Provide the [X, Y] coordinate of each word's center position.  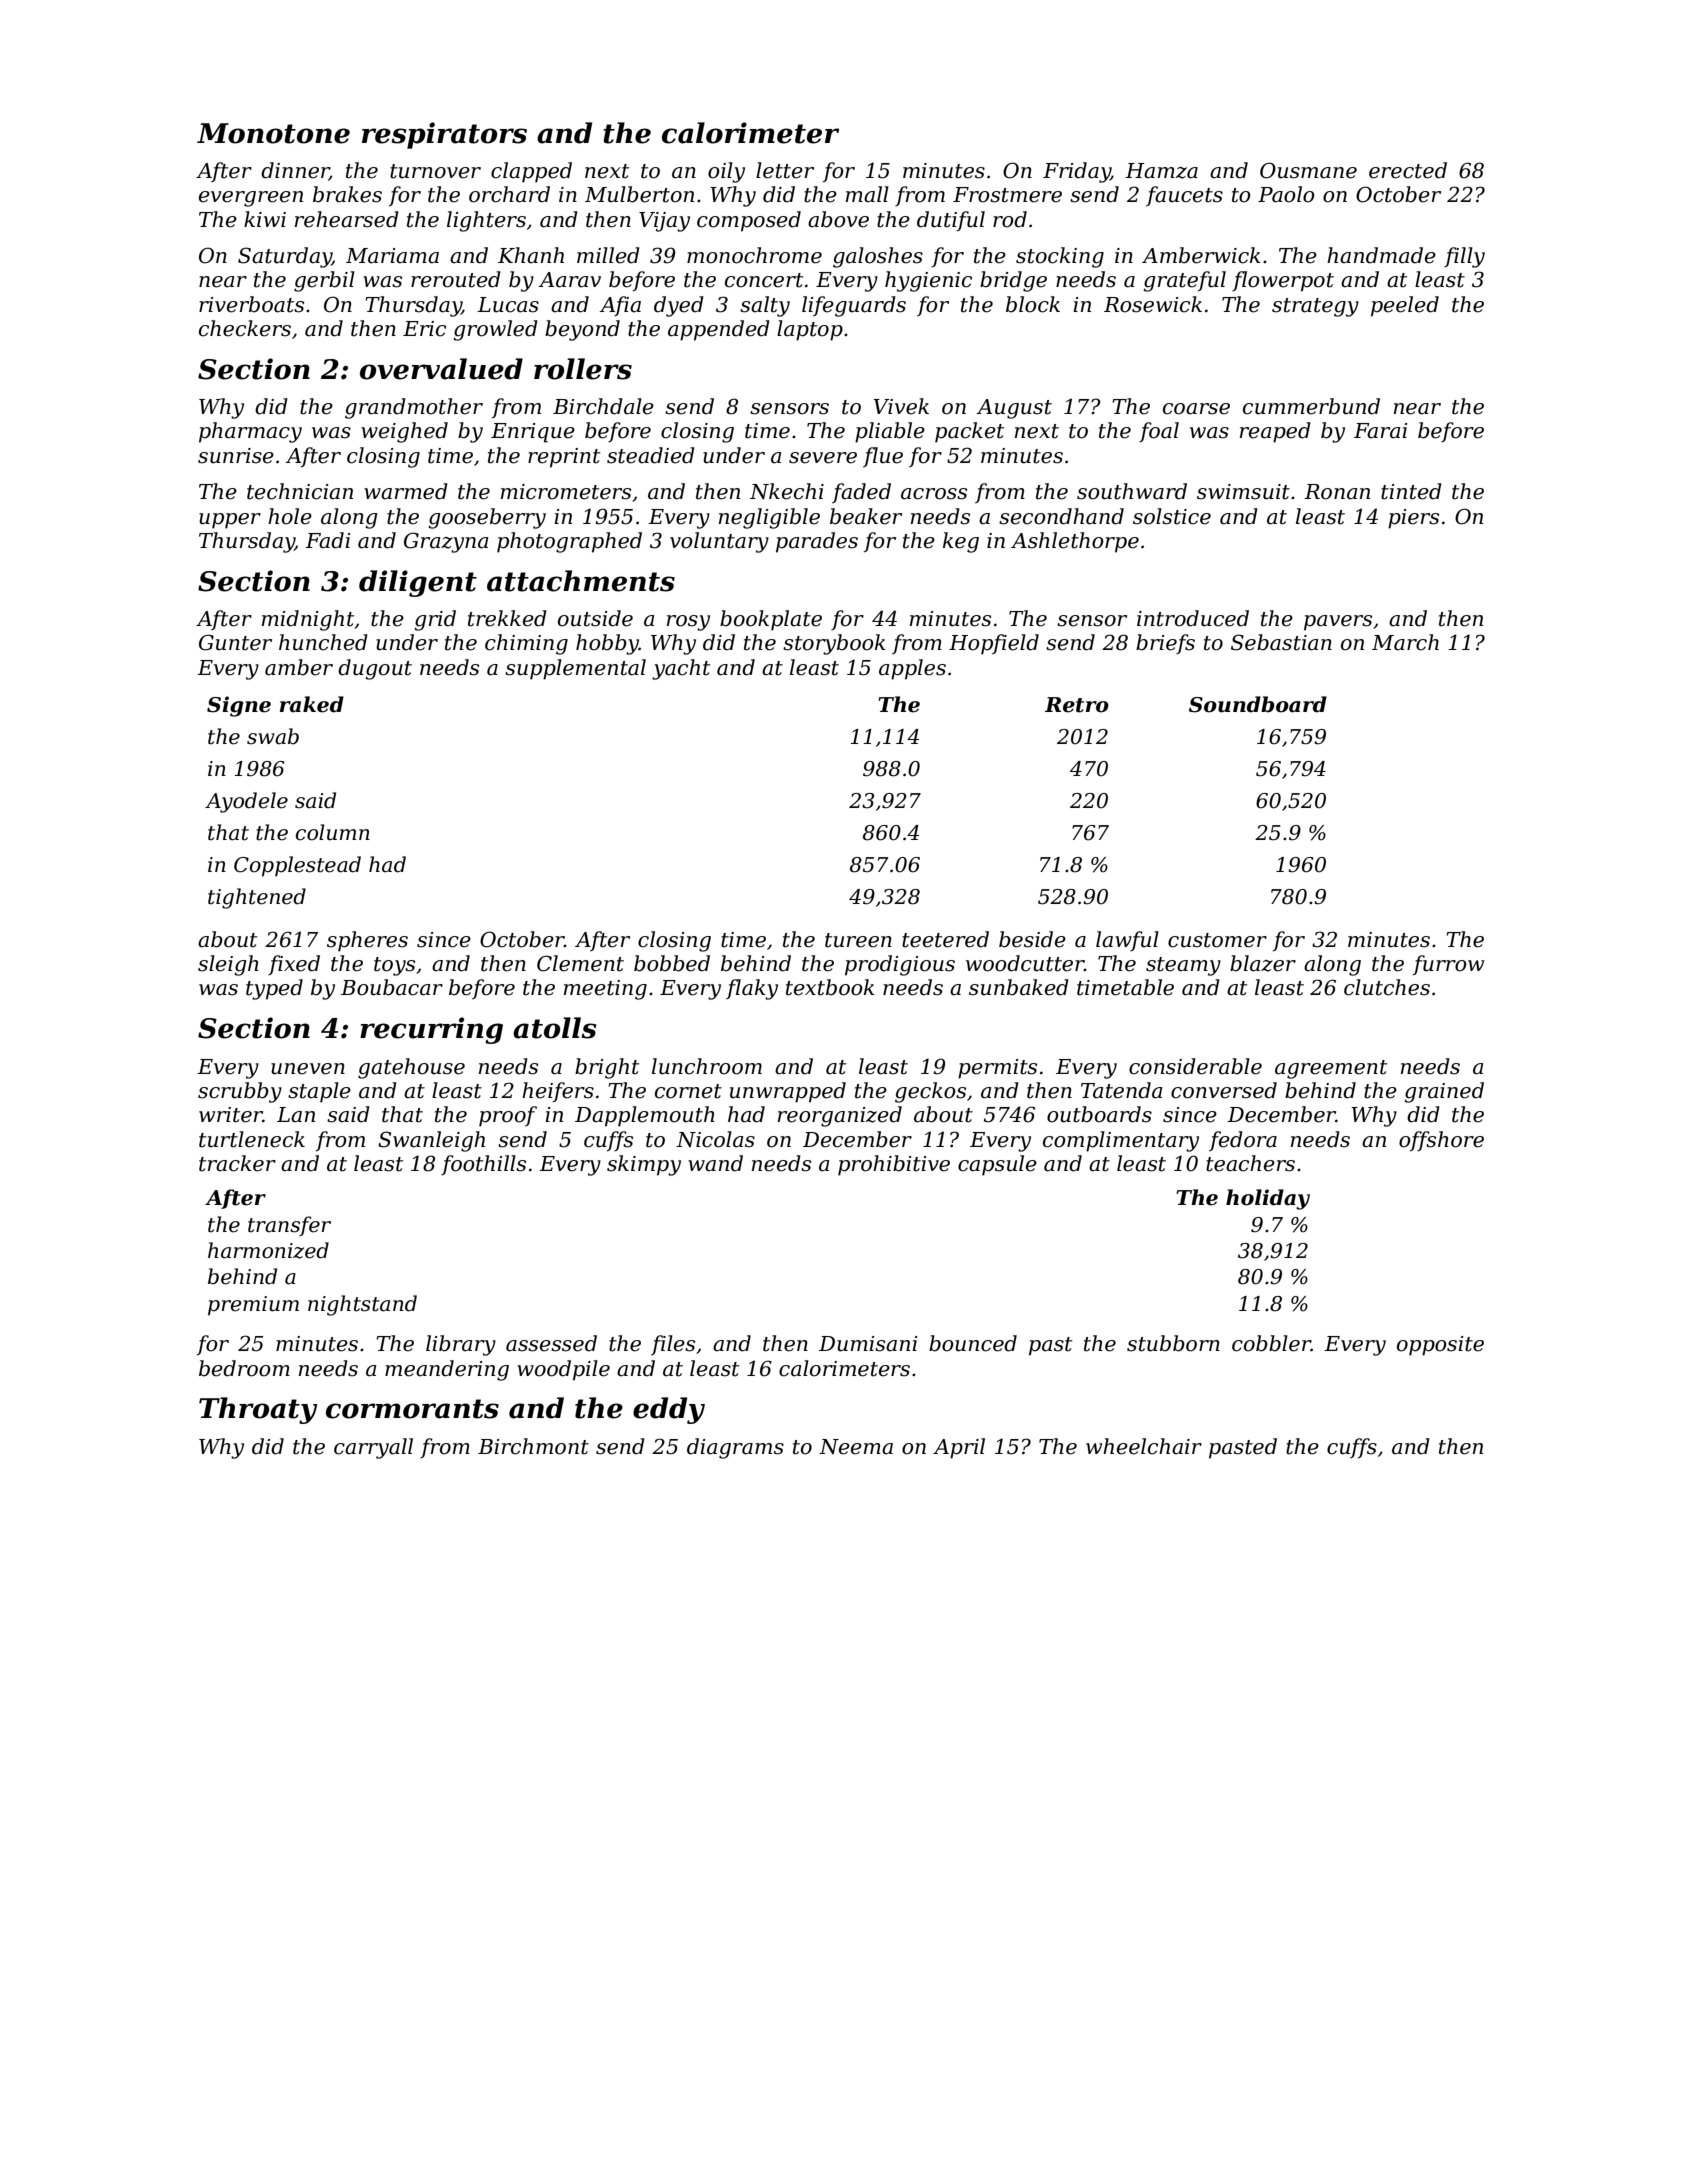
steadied [651, 455]
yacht [681, 669]
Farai [1380, 431]
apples [912, 669]
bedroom [244, 1368]
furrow [1448, 965]
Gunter [235, 642]
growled [495, 330]
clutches [1387, 987]
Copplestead [297, 866]
